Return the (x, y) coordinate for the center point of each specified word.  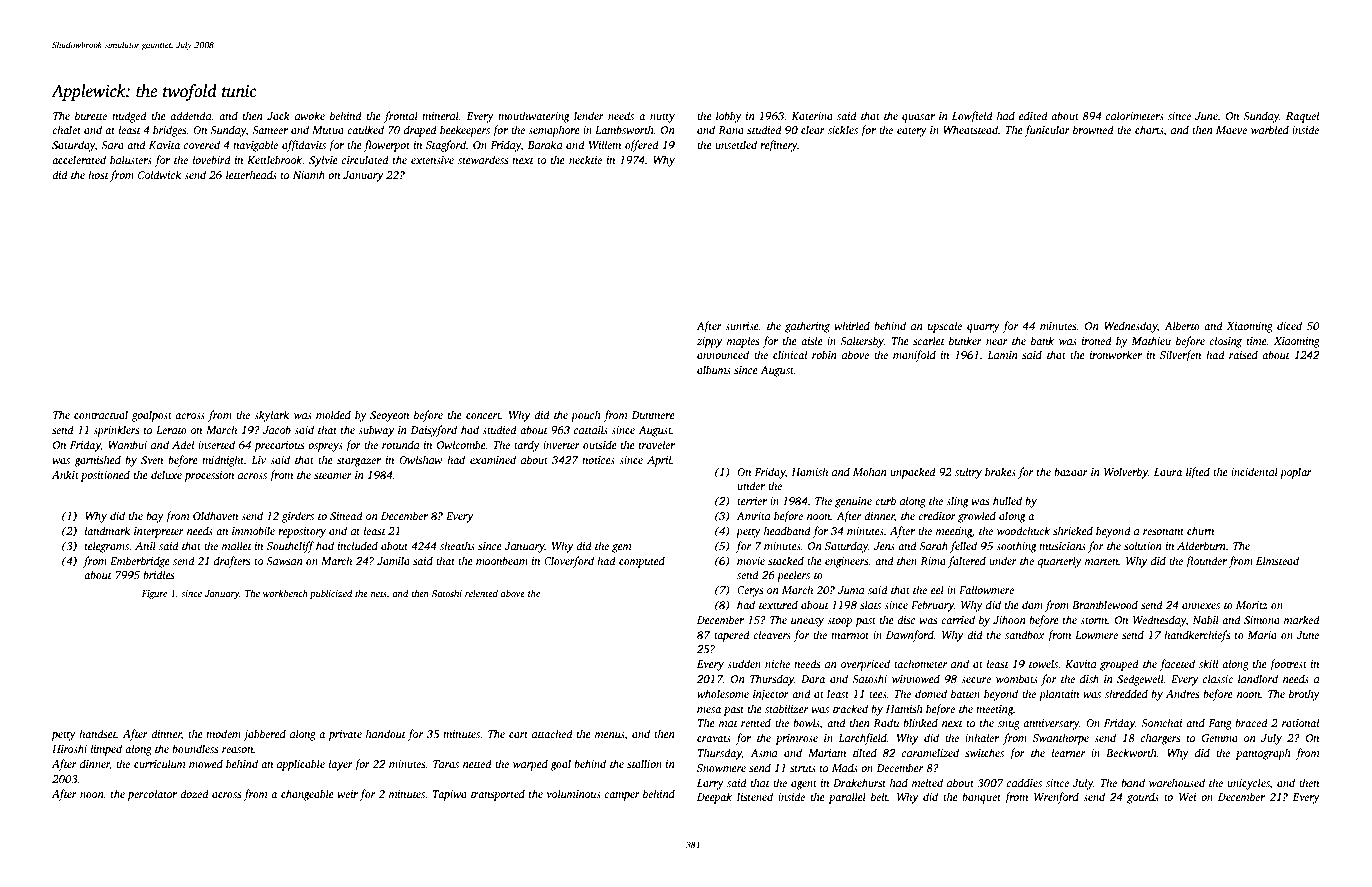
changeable (307, 795)
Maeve (1231, 130)
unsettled (736, 144)
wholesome (723, 693)
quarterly (1060, 562)
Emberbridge (140, 562)
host (98, 174)
